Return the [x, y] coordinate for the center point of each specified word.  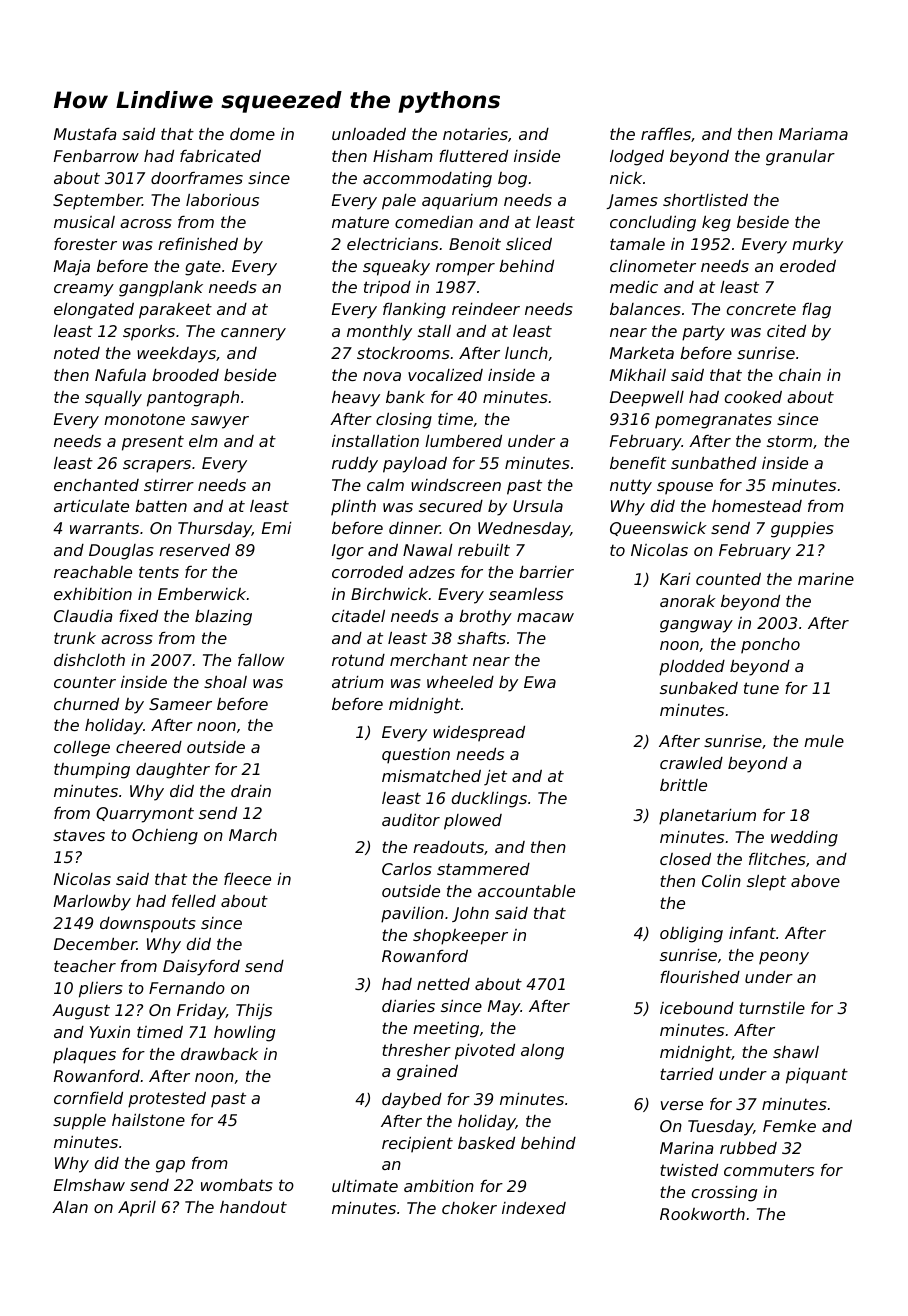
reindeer [486, 309]
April [137, 1209]
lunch [526, 353]
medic [634, 287]
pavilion [412, 915]
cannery [253, 334]
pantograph [193, 399]
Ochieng [165, 837]
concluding [653, 224]
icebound [697, 1008]
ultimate [365, 1186]
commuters [769, 1170]
